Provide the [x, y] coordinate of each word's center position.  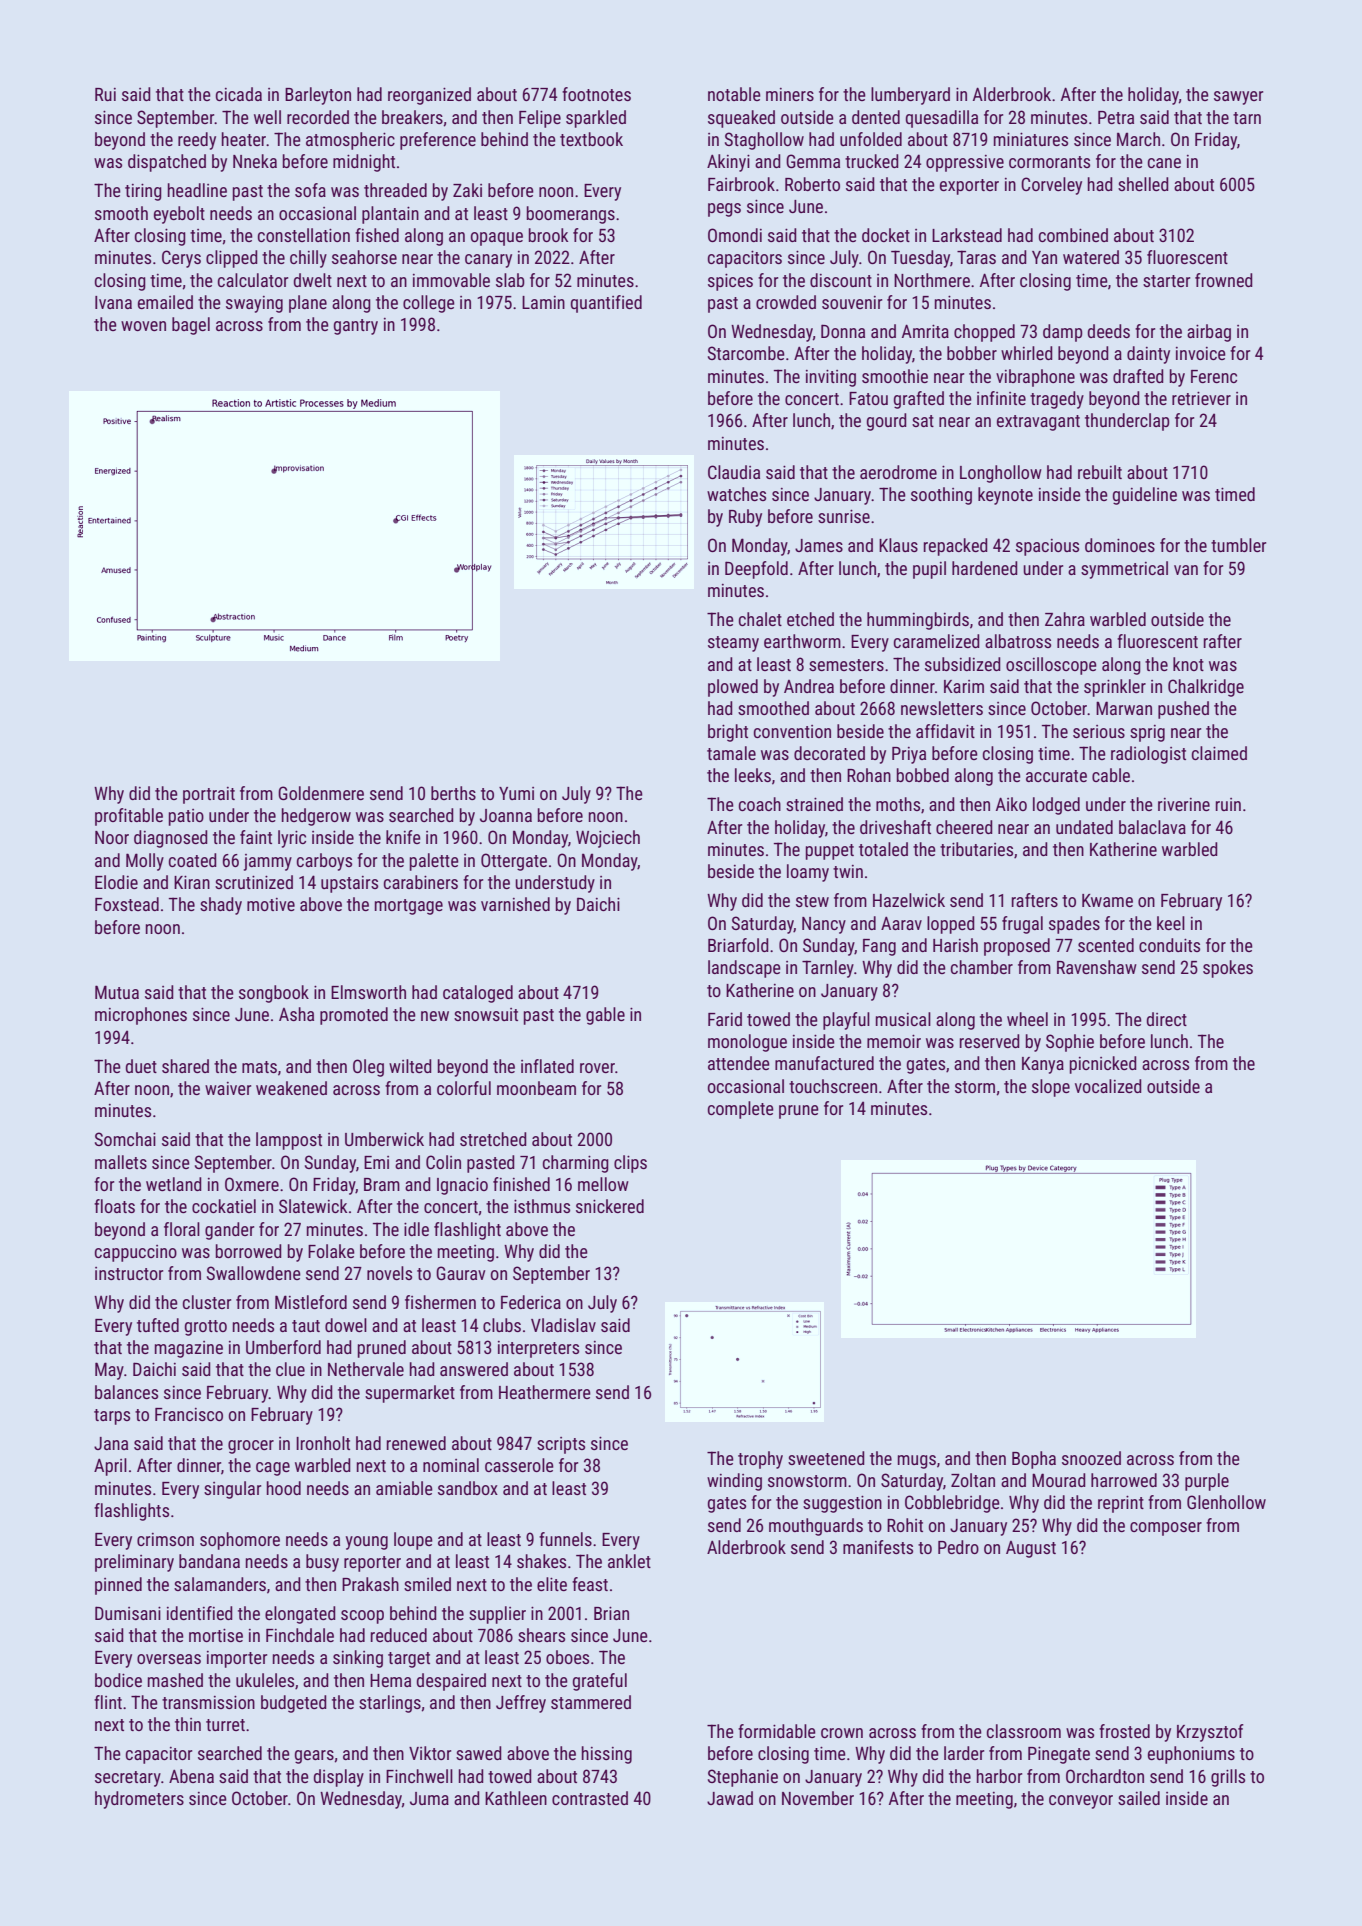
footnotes [596, 94]
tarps [112, 1417]
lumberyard [910, 96]
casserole [519, 1465]
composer [1166, 1529]
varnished [515, 904]
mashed [175, 1680]
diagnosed [171, 839]
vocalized [1108, 1086]
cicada [239, 94]
